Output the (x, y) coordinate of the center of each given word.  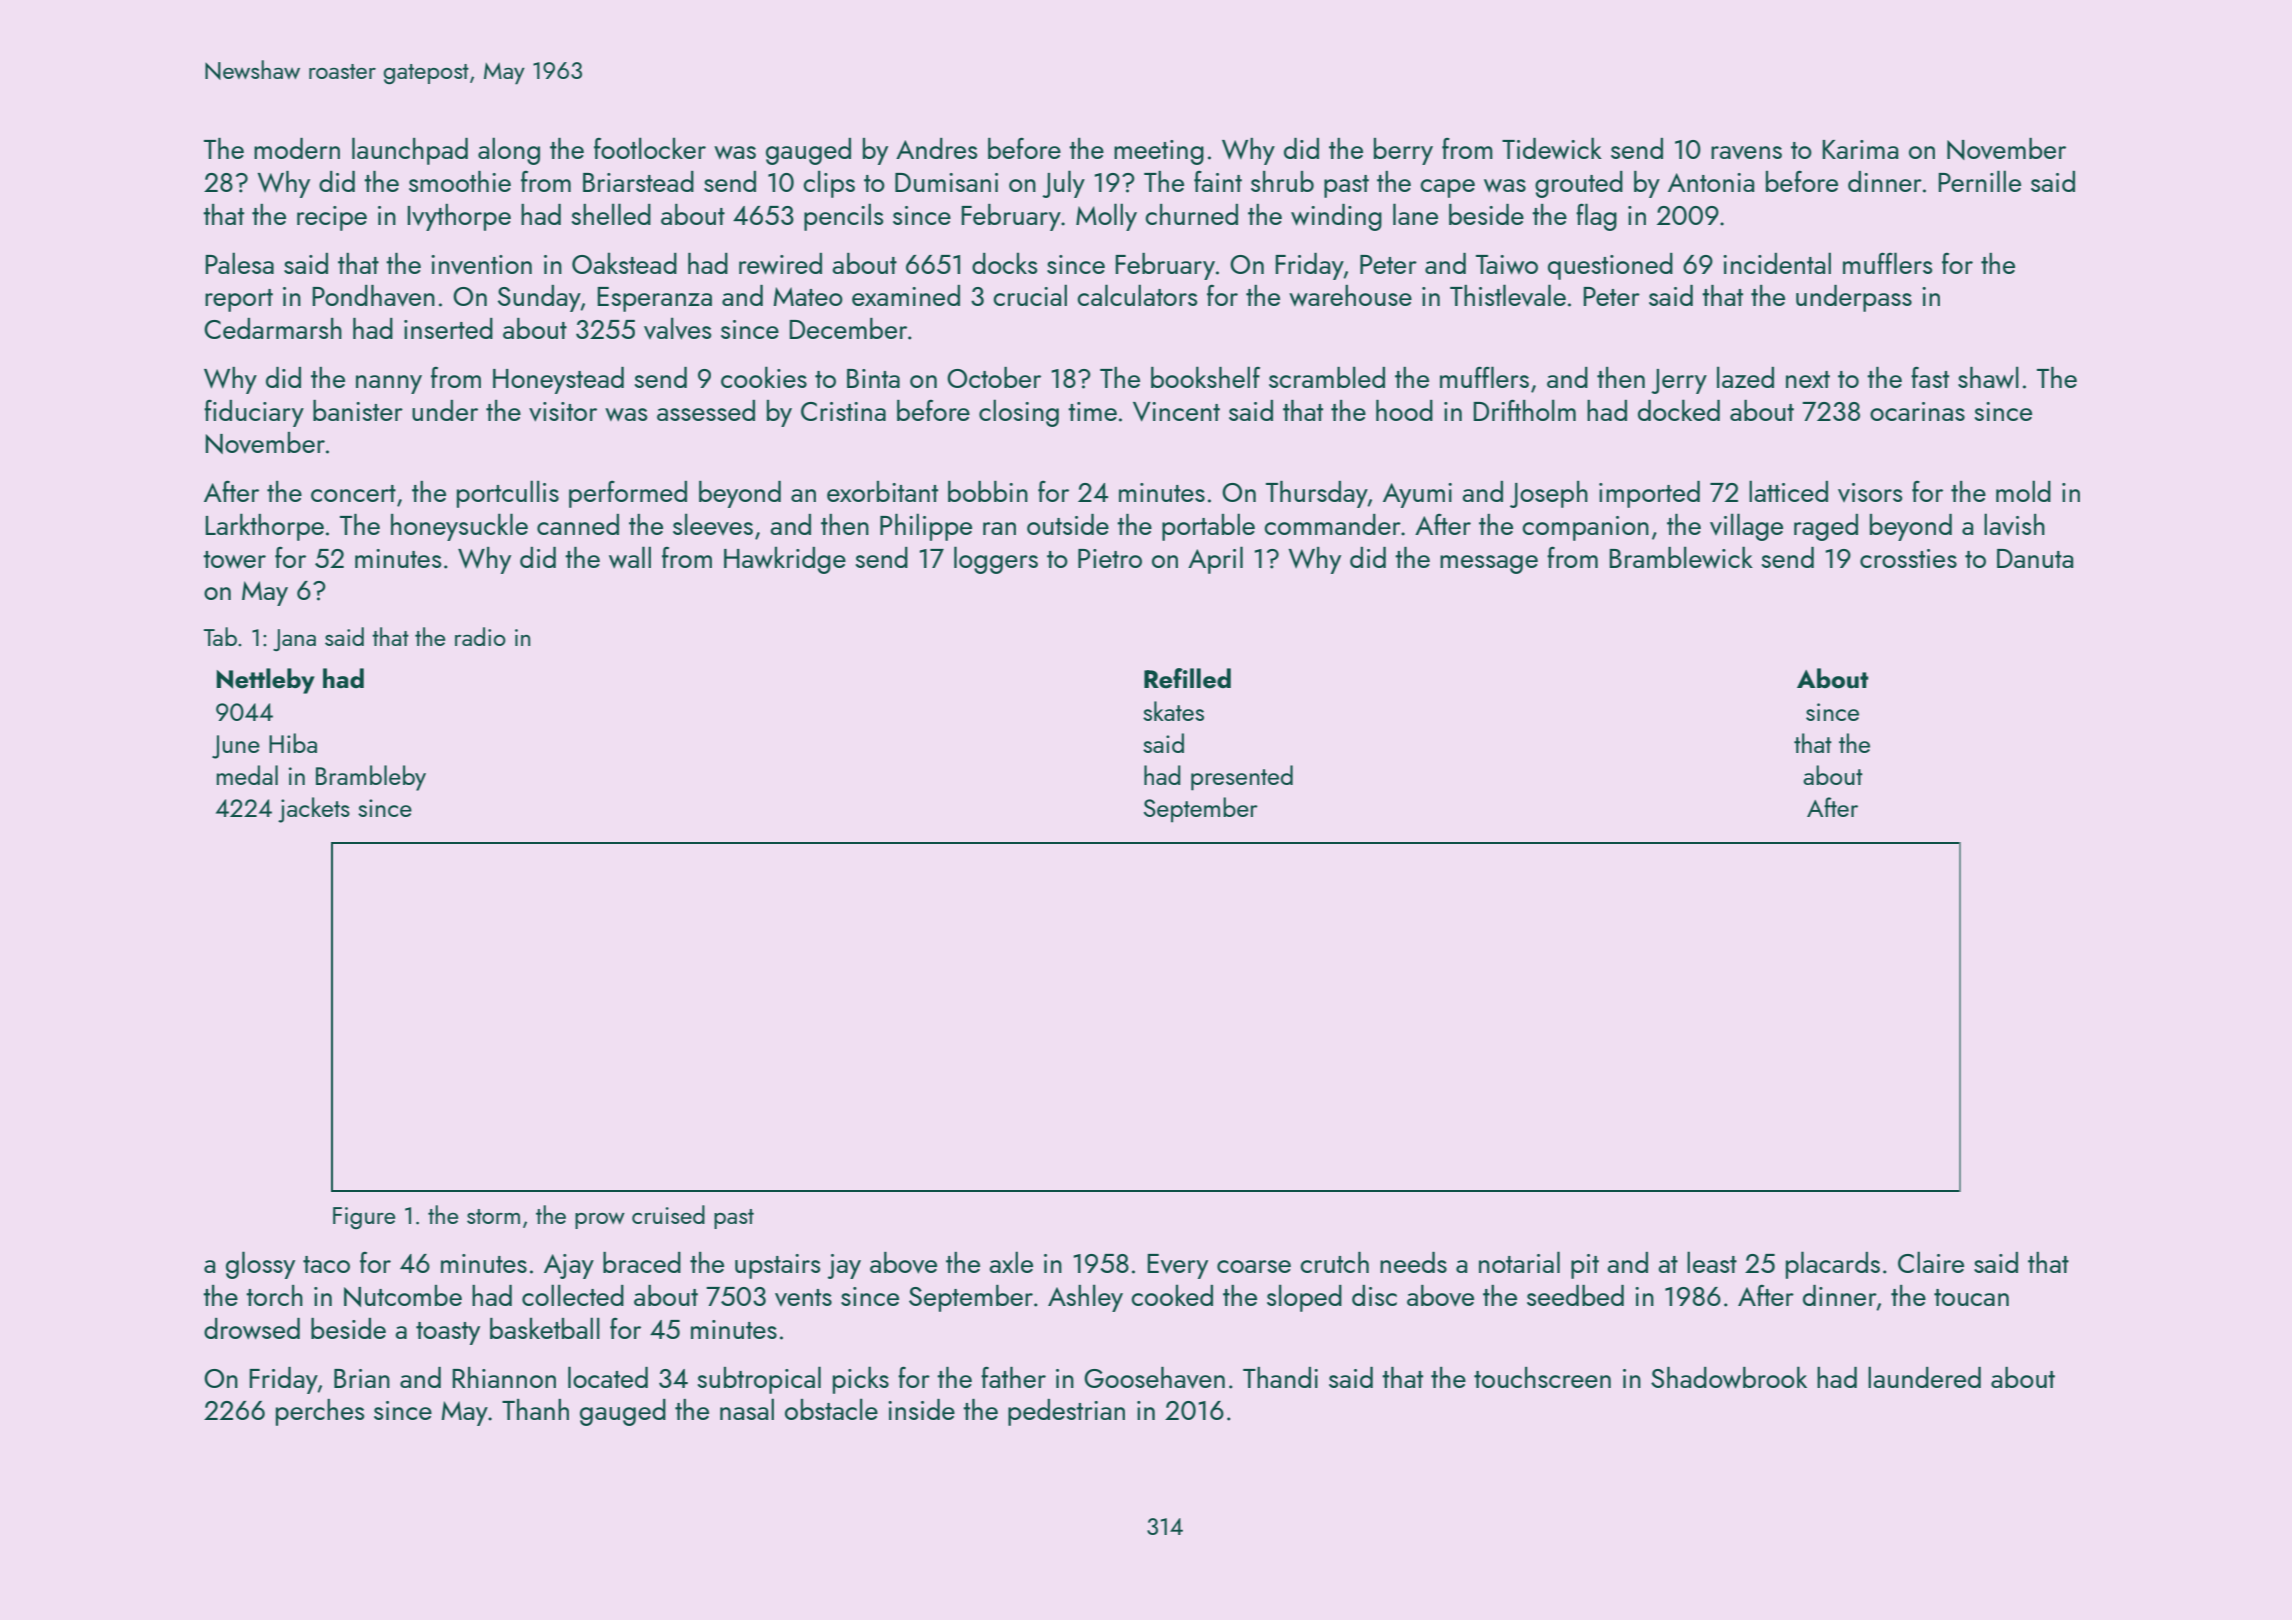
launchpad (410, 151)
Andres (936, 148)
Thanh (535, 1409)
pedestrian (1066, 1412)
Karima (1860, 149)
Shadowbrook (1729, 1377)
